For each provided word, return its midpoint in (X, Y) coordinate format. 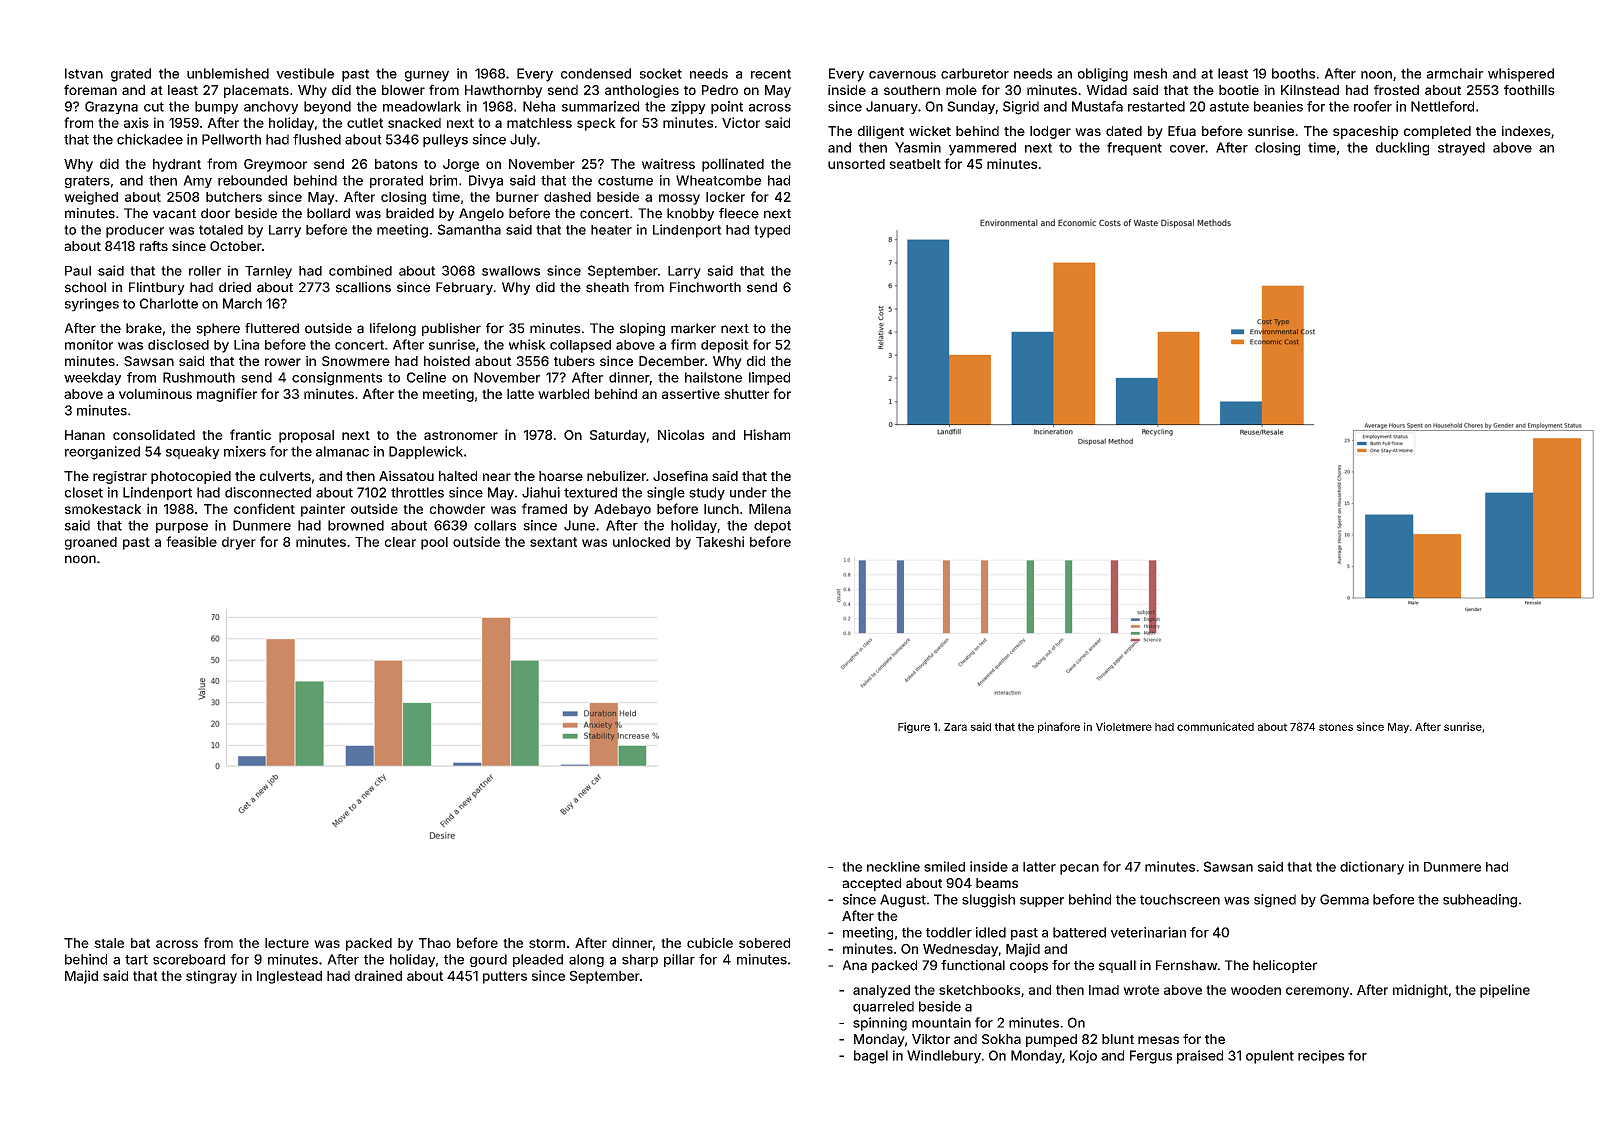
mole (961, 90)
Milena (770, 508)
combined (360, 270)
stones (1336, 727)
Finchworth (705, 287)
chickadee (150, 139)
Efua (1182, 131)
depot (772, 526)
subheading (1480, 901)
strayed (1461, 149)
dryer (239, 543)
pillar (679, 960)
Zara (955, 727)
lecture (287, 943)
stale (109, 943)
